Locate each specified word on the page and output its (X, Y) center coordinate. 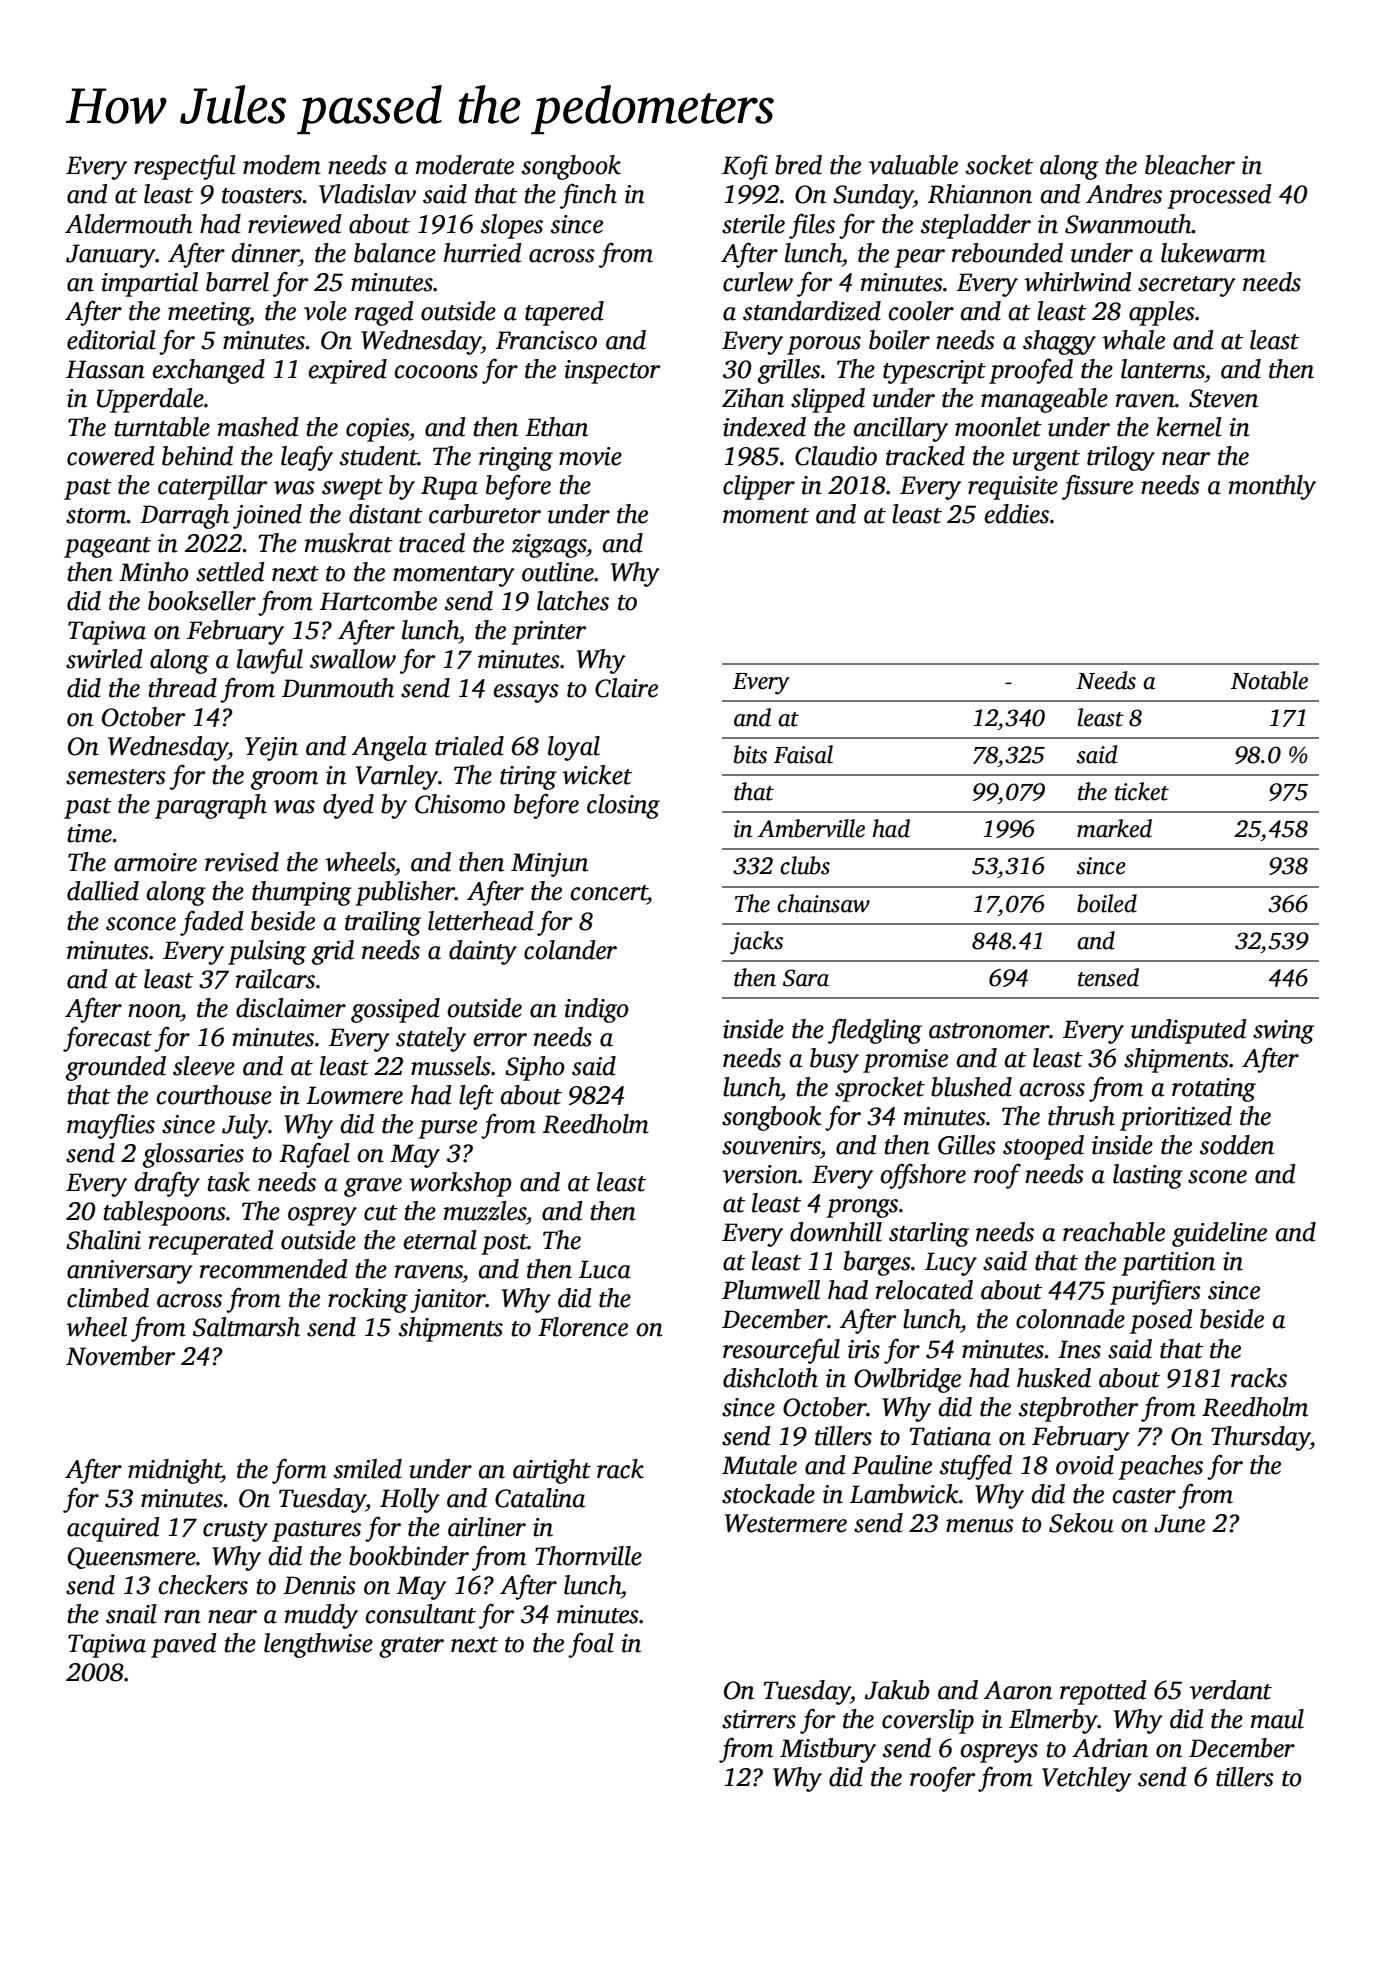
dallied (103, 891)
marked (1114, 828)
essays (526, 693)
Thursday (1260, 1438)
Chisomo (460, 804)
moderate (465, 165)
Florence (583, 1327)
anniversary (130, 1272)
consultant (420, 1614)
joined (267, 516)
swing (1283, 1032)
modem (282, 165)
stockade (768, 1494)
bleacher (1190, 165)
